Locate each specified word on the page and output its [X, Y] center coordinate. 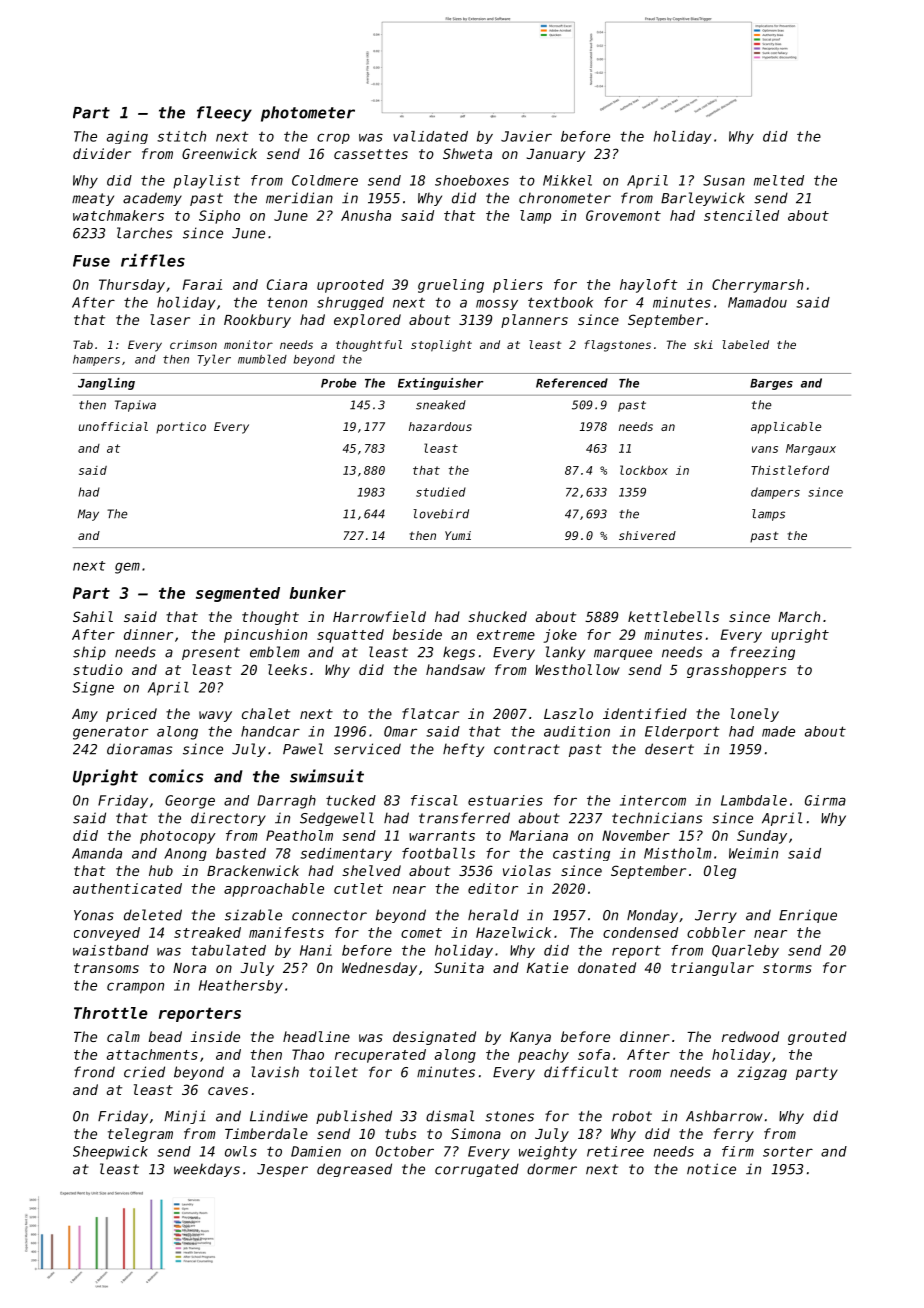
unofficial [113, 426]
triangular [712, 969]
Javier [526, 136]
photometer [308, 114]
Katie [547, 967]
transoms [106, 968]
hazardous [440, 426]
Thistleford [790, 470]
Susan [724, 180]
